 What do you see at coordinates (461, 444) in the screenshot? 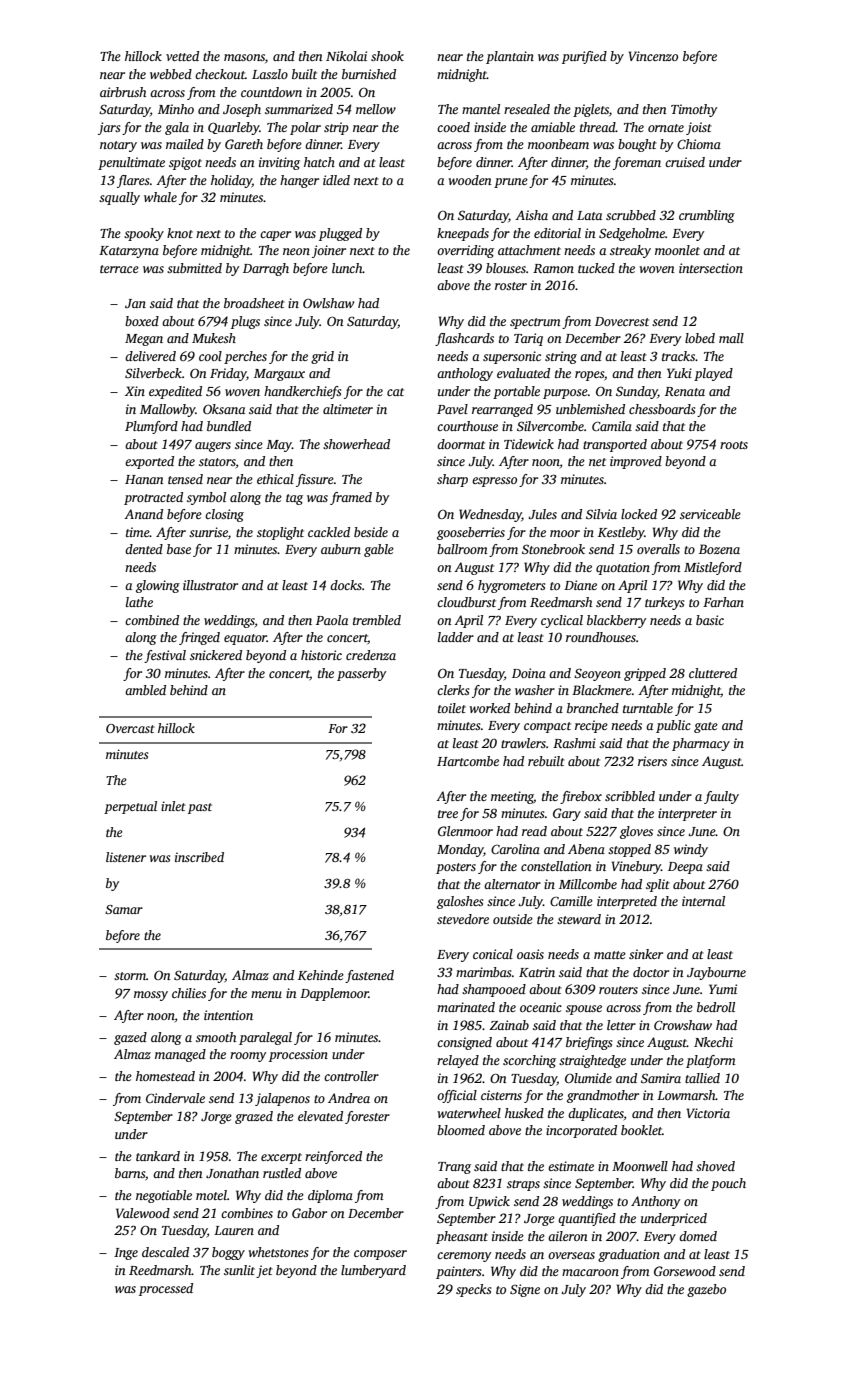
I see `doormat` at bounding box center [461, 444].
